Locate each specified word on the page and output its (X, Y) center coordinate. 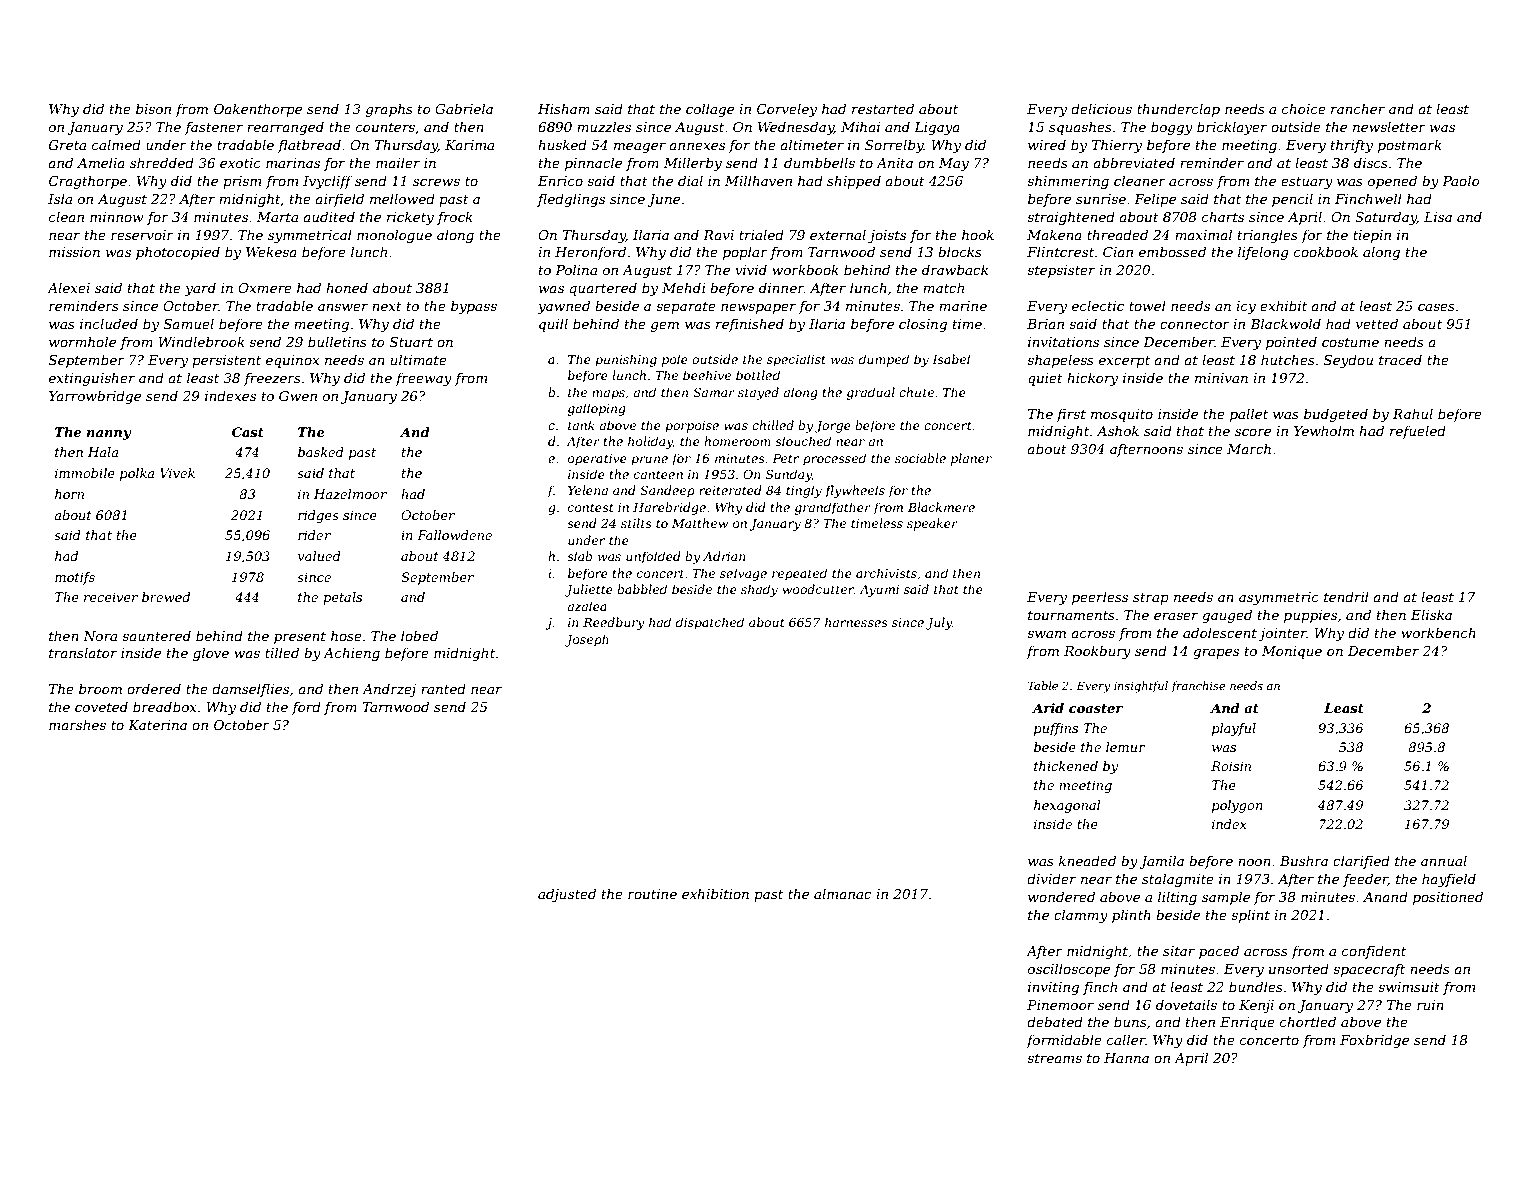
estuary (1307, 183)
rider (314, 535)
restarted (883, 108)
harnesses (856, 622)
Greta (67, 145)
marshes (77, 724)
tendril (1346, 596)
